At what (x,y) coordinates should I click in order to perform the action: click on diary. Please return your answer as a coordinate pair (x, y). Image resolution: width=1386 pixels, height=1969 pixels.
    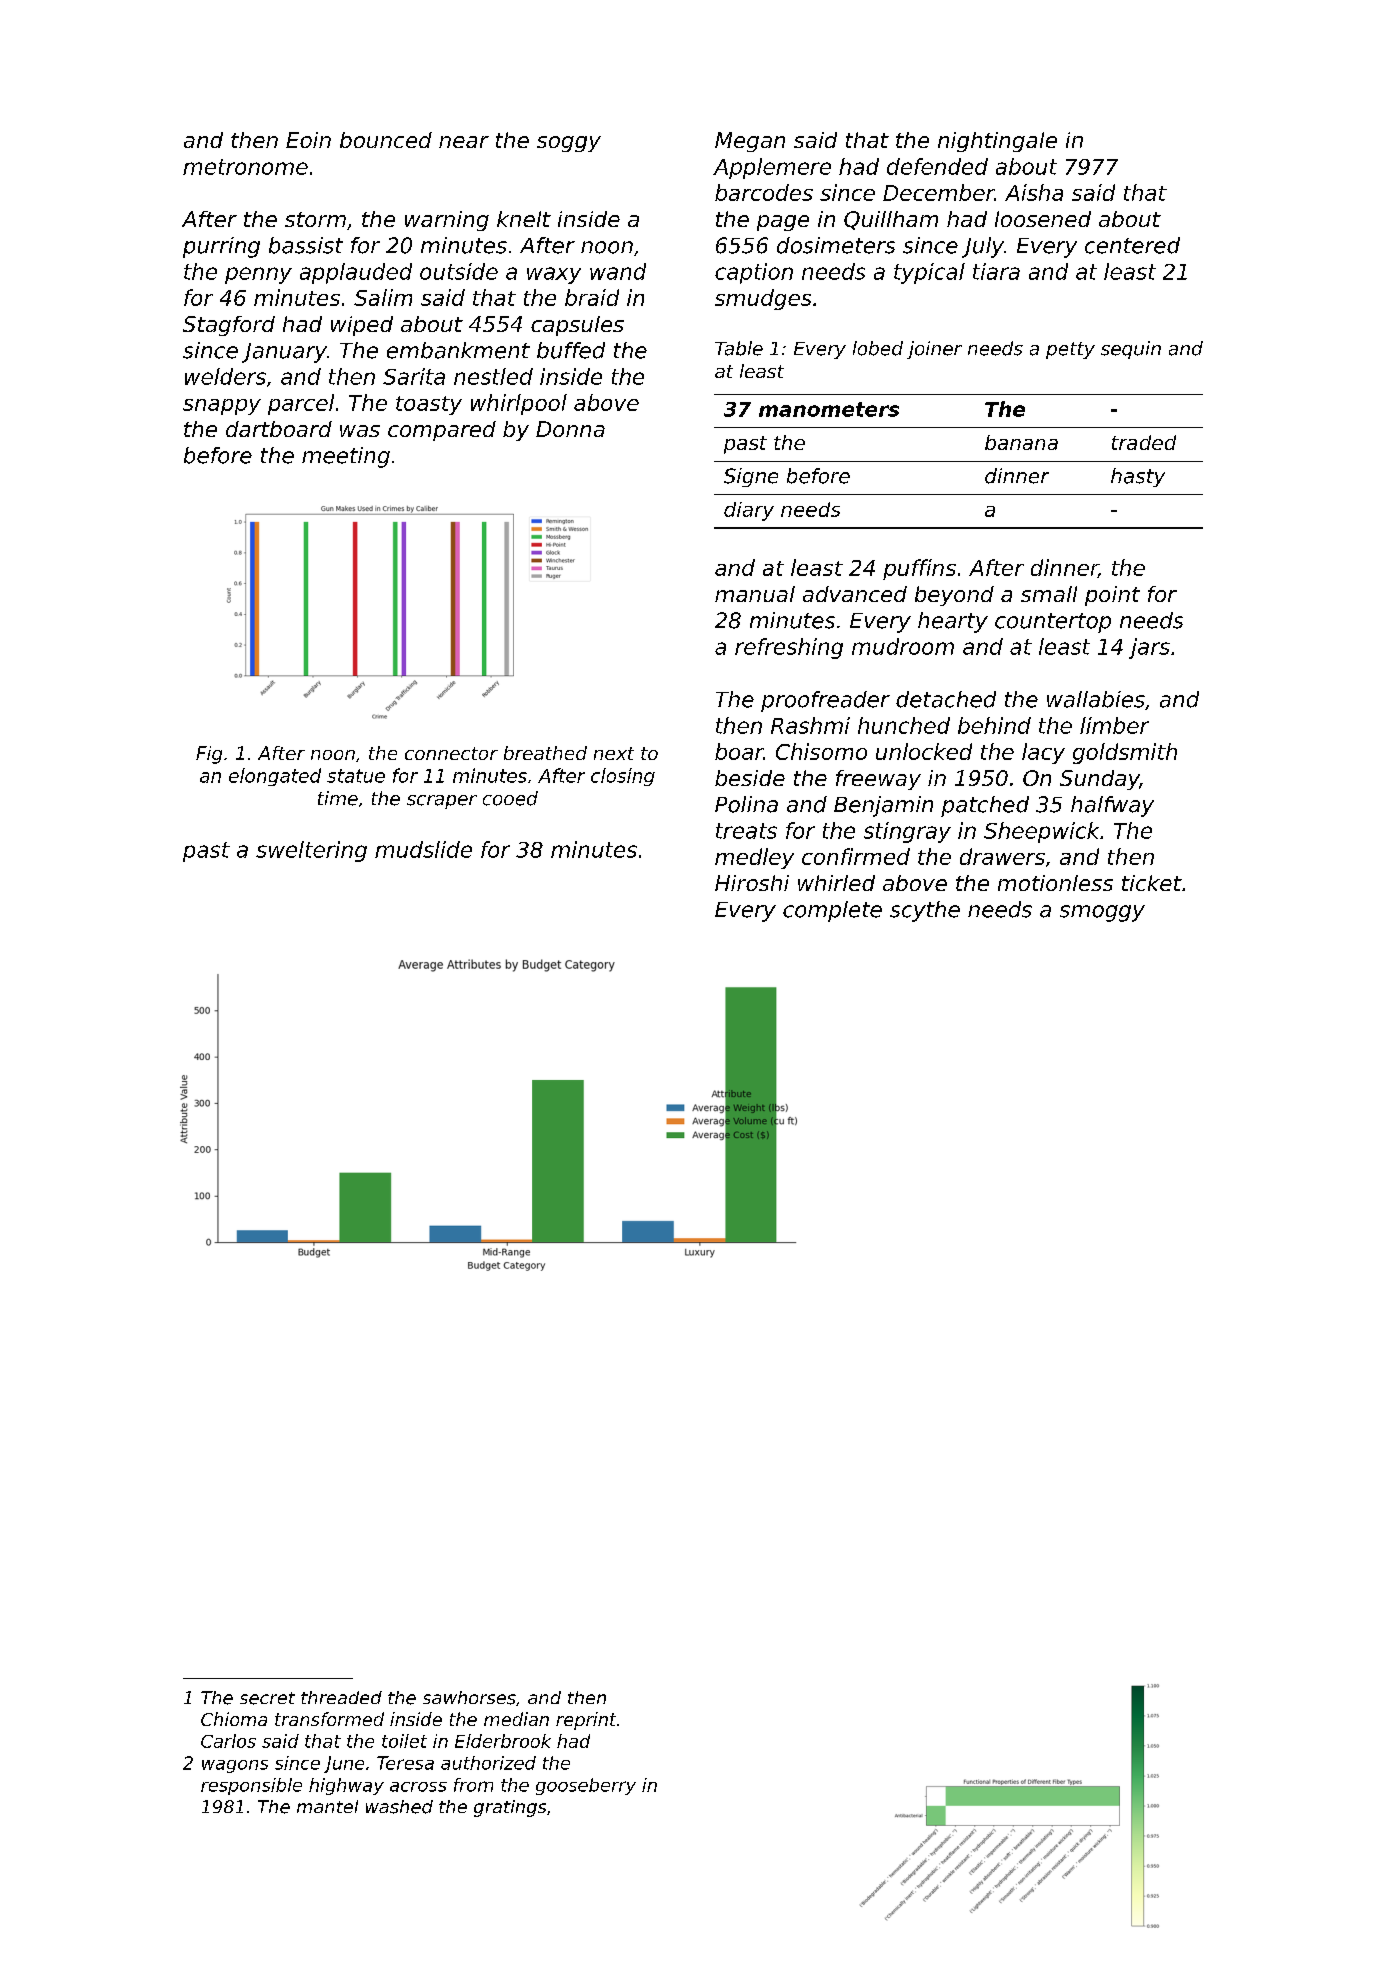
    Looking at the image, I should click on (749, 511).
